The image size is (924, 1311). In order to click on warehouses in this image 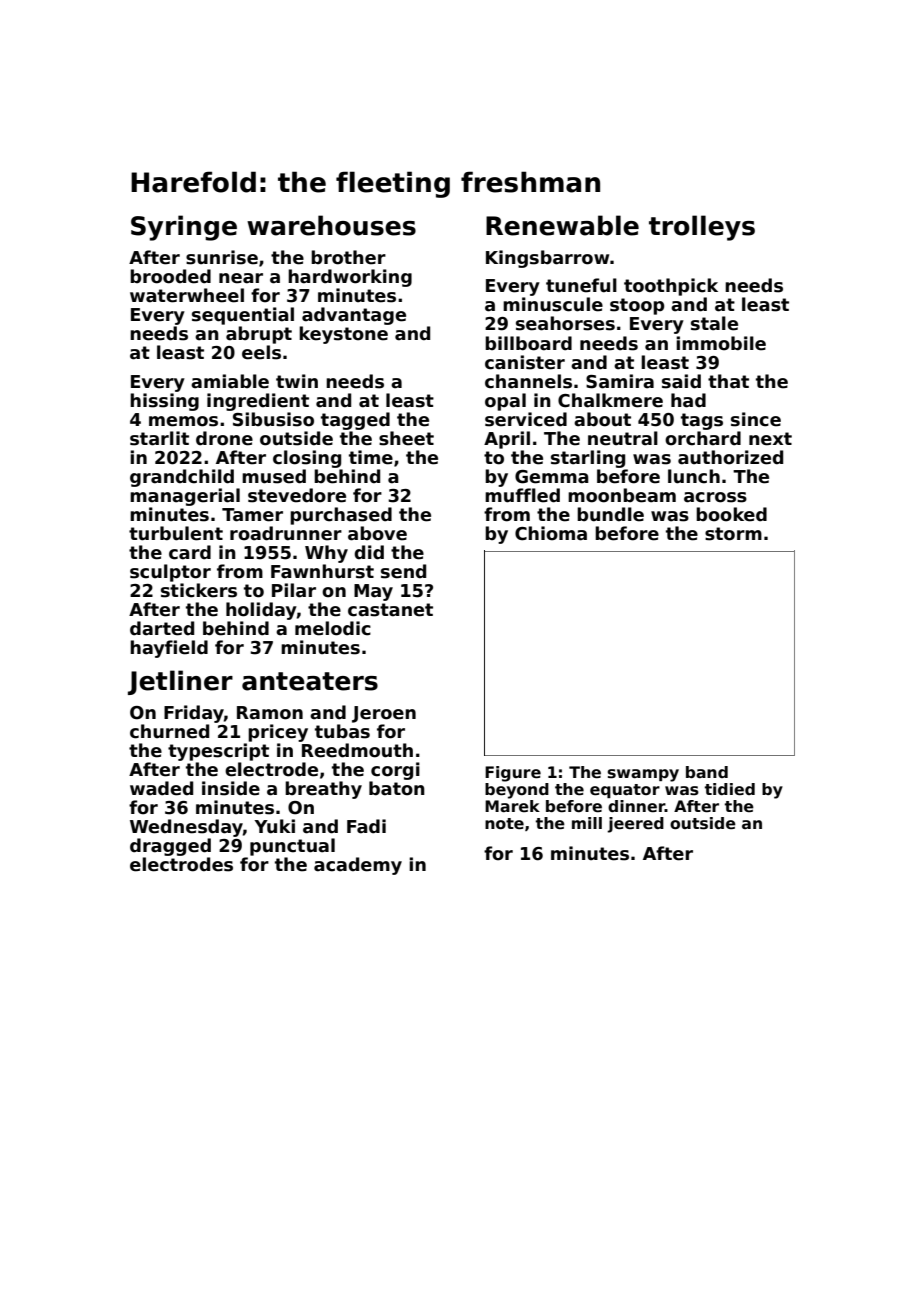, I will do `click(331, 225)`.
